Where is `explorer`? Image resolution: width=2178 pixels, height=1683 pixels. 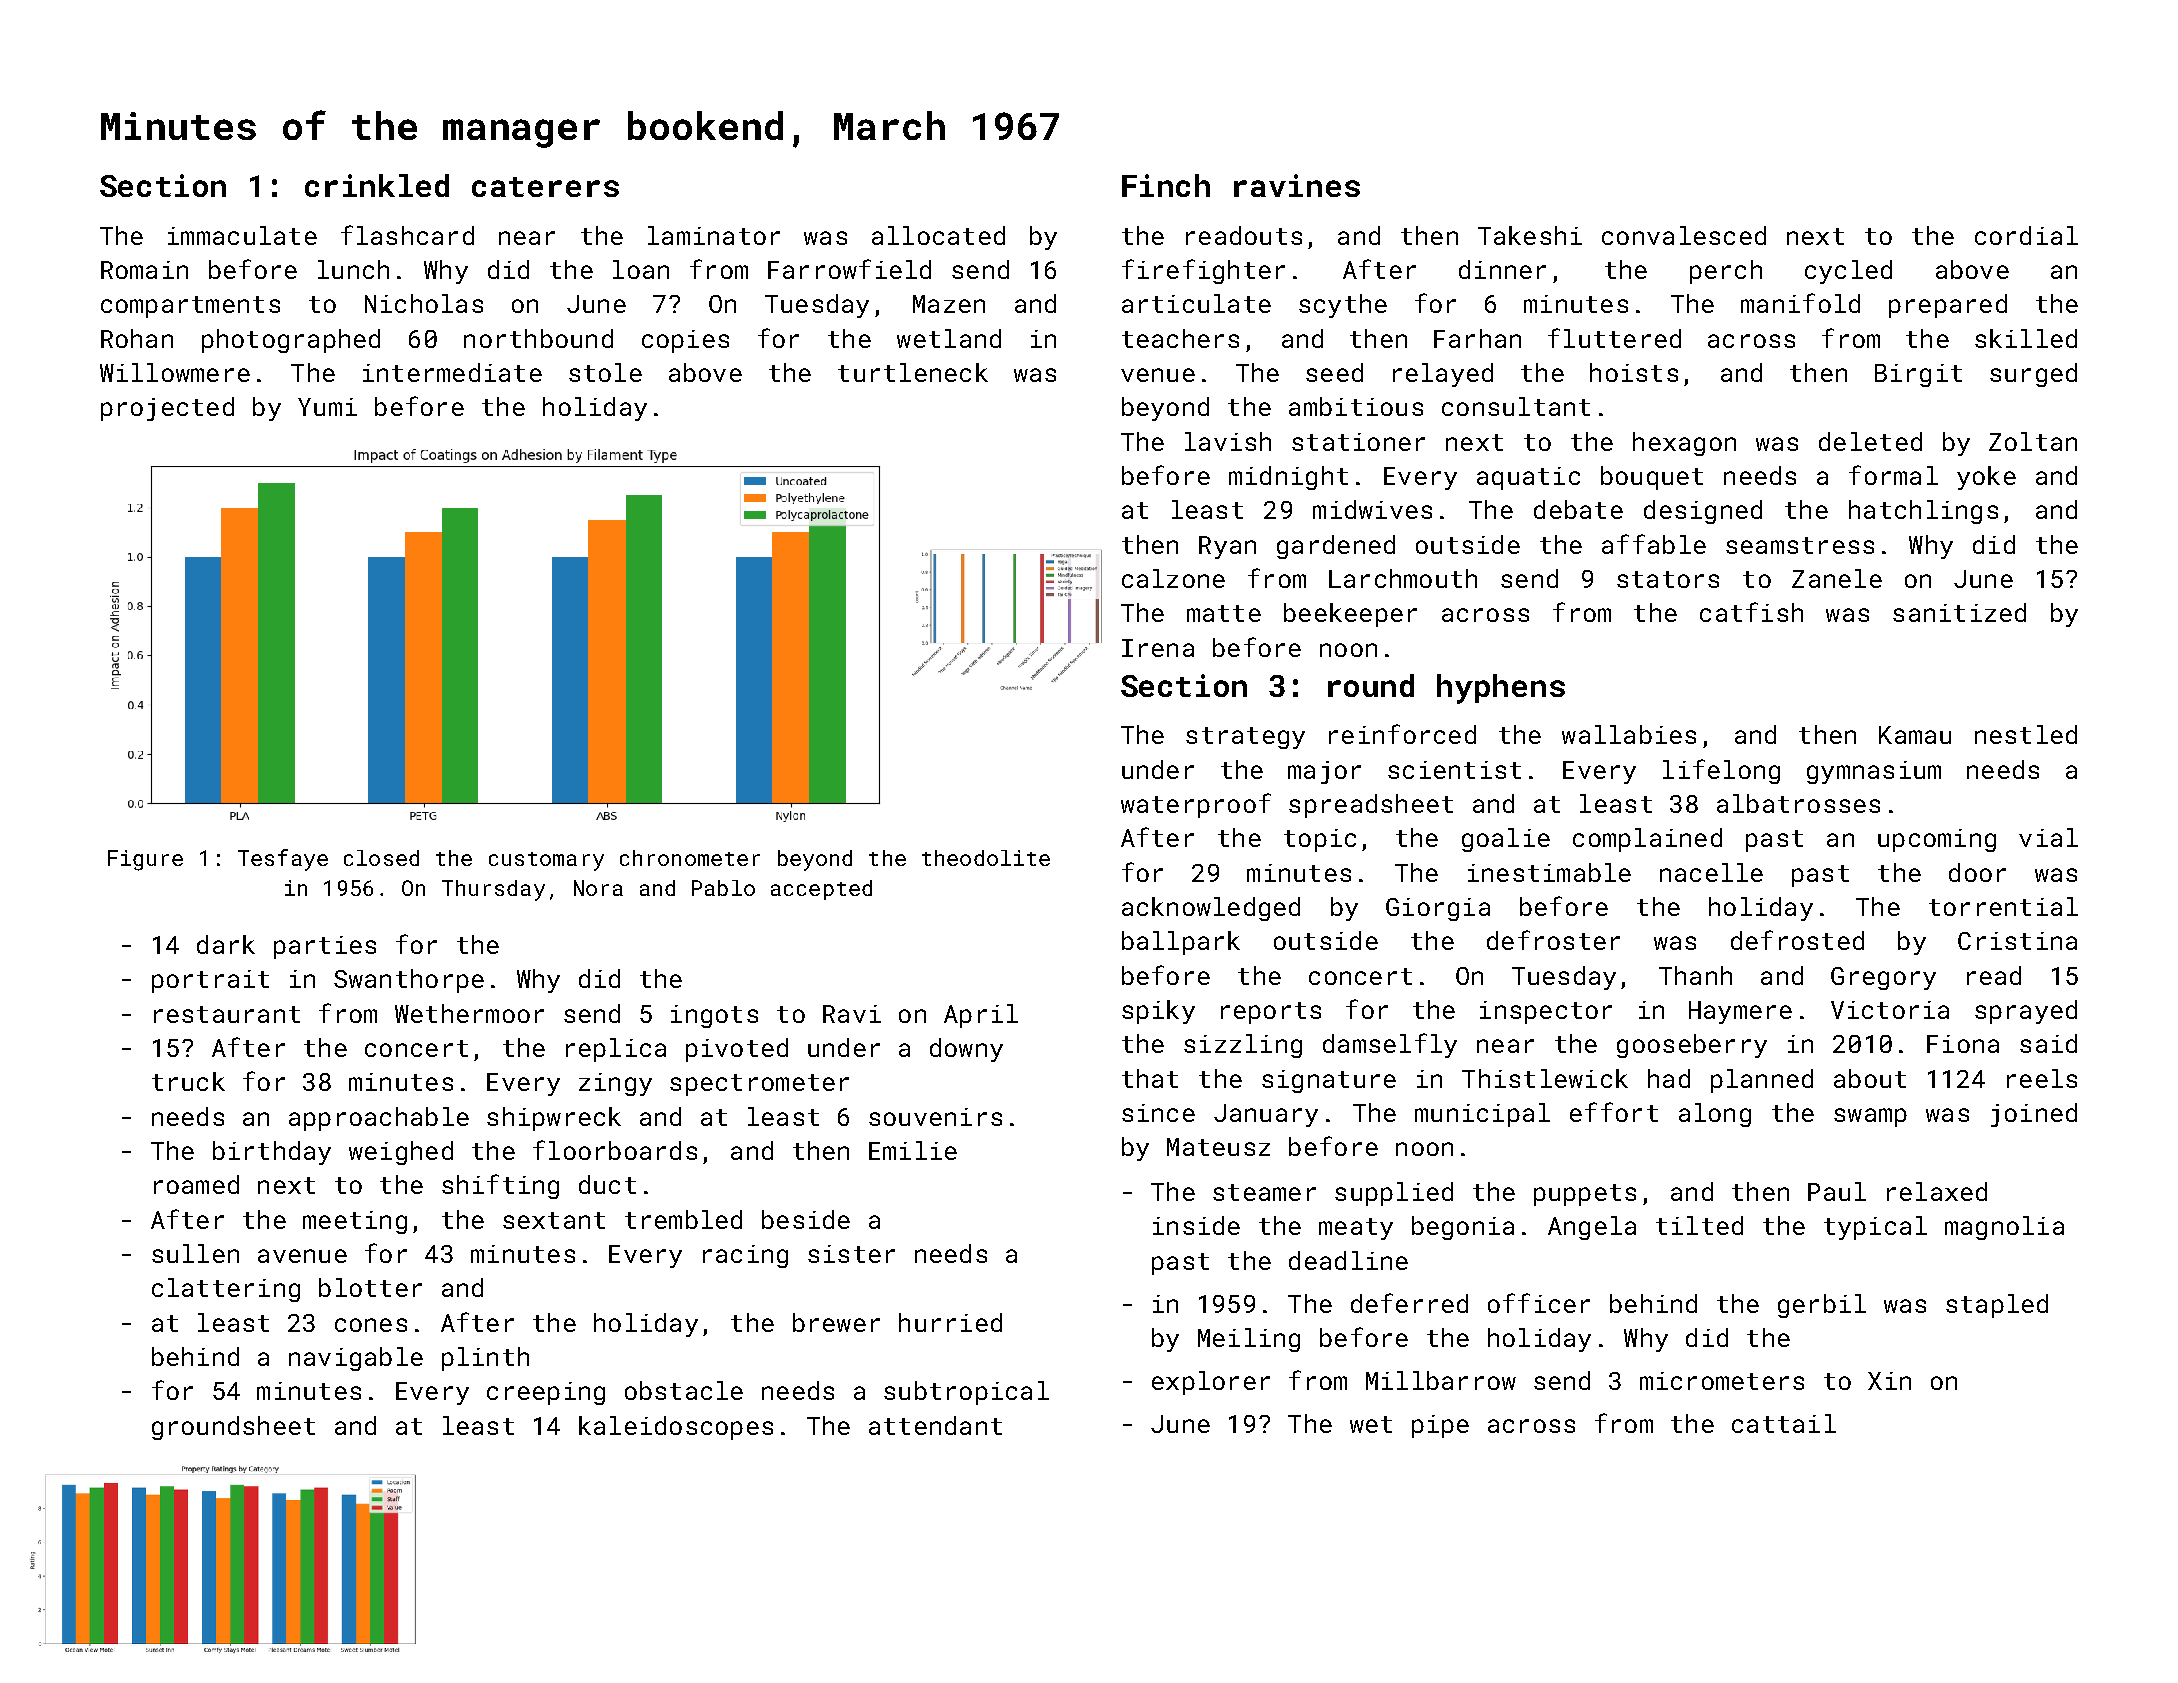 explorer is located at coordinates (1211, 1383).
